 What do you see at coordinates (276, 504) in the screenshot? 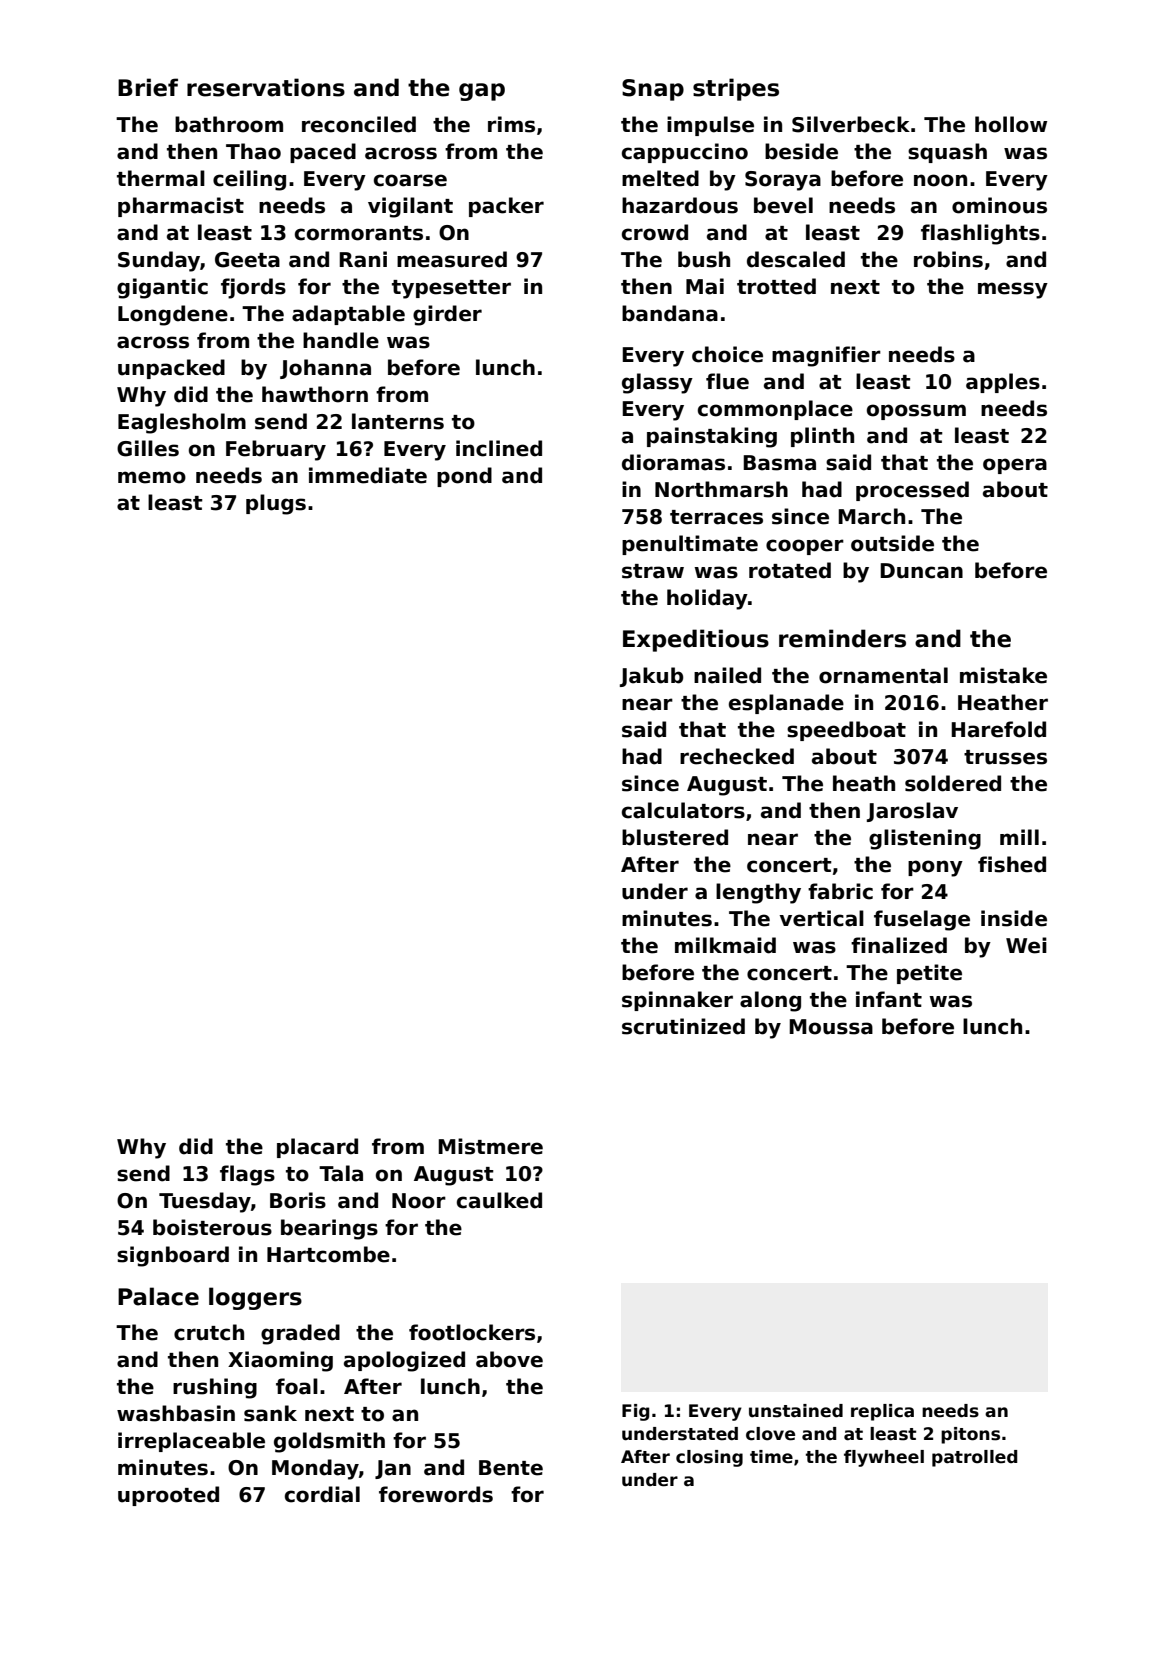
I see `plugs` at bounding box center [276, 504].
